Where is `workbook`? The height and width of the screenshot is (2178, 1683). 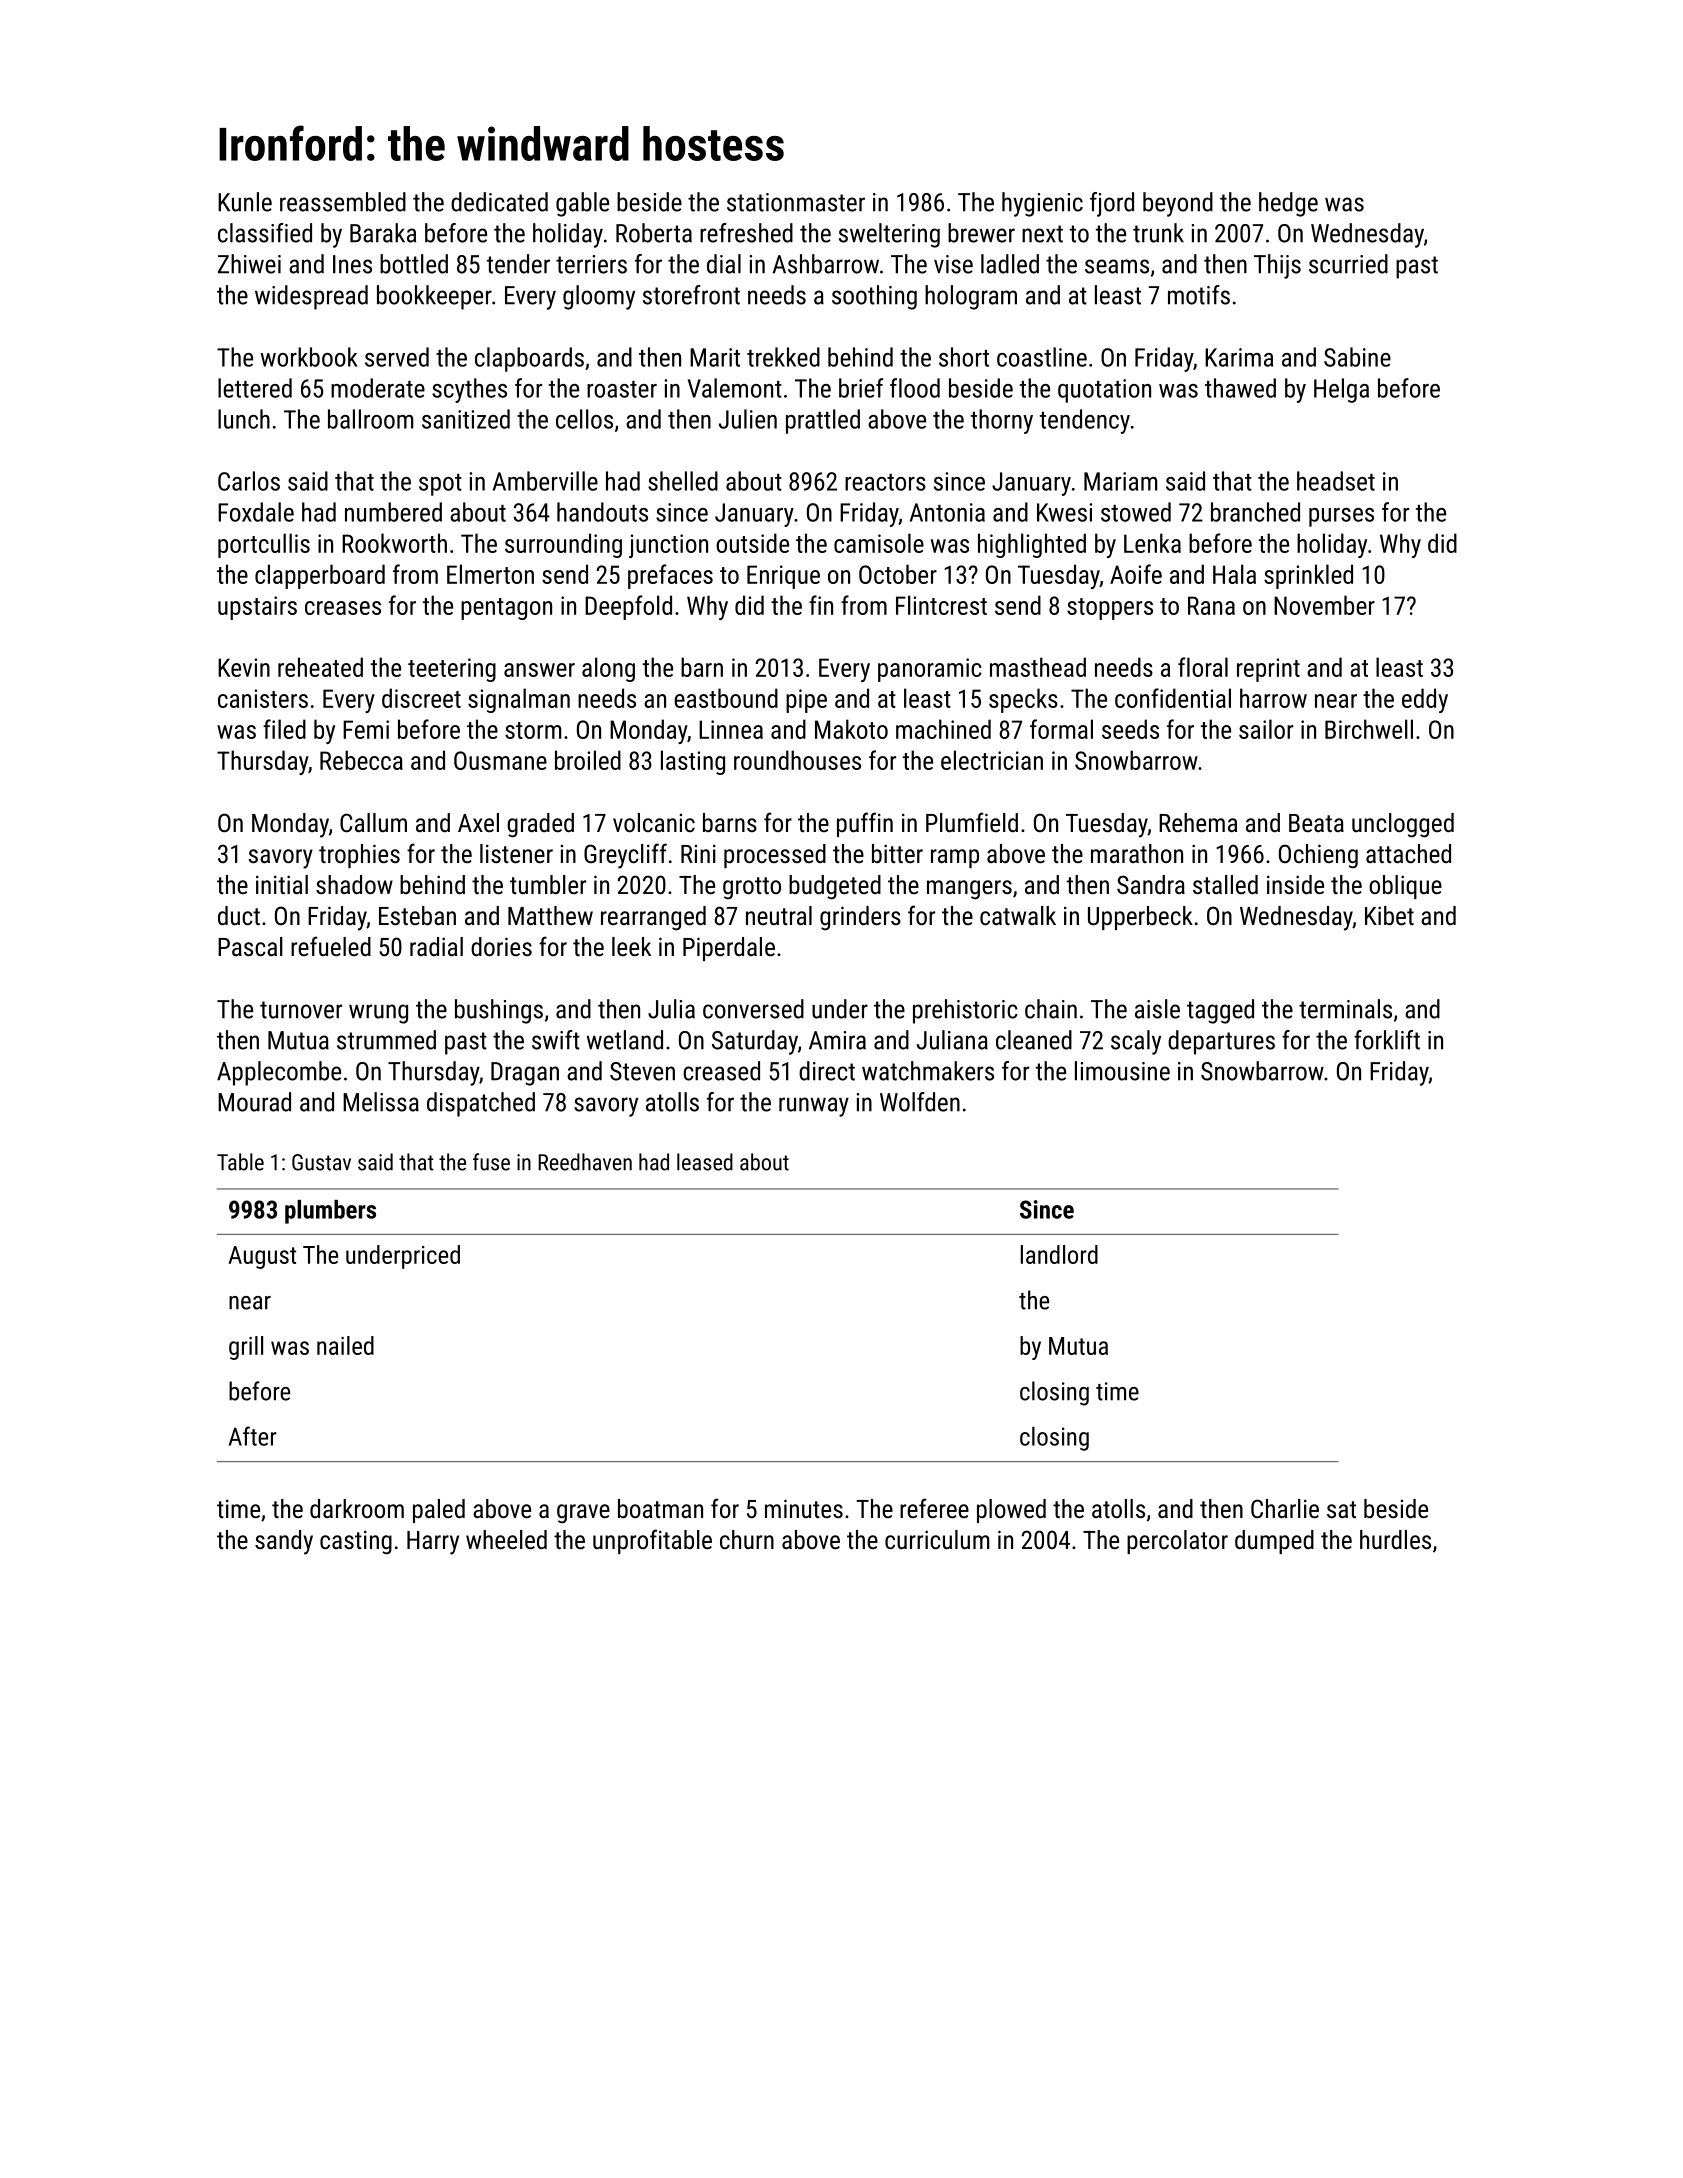 workbook is located at coordinates (309, 357).
